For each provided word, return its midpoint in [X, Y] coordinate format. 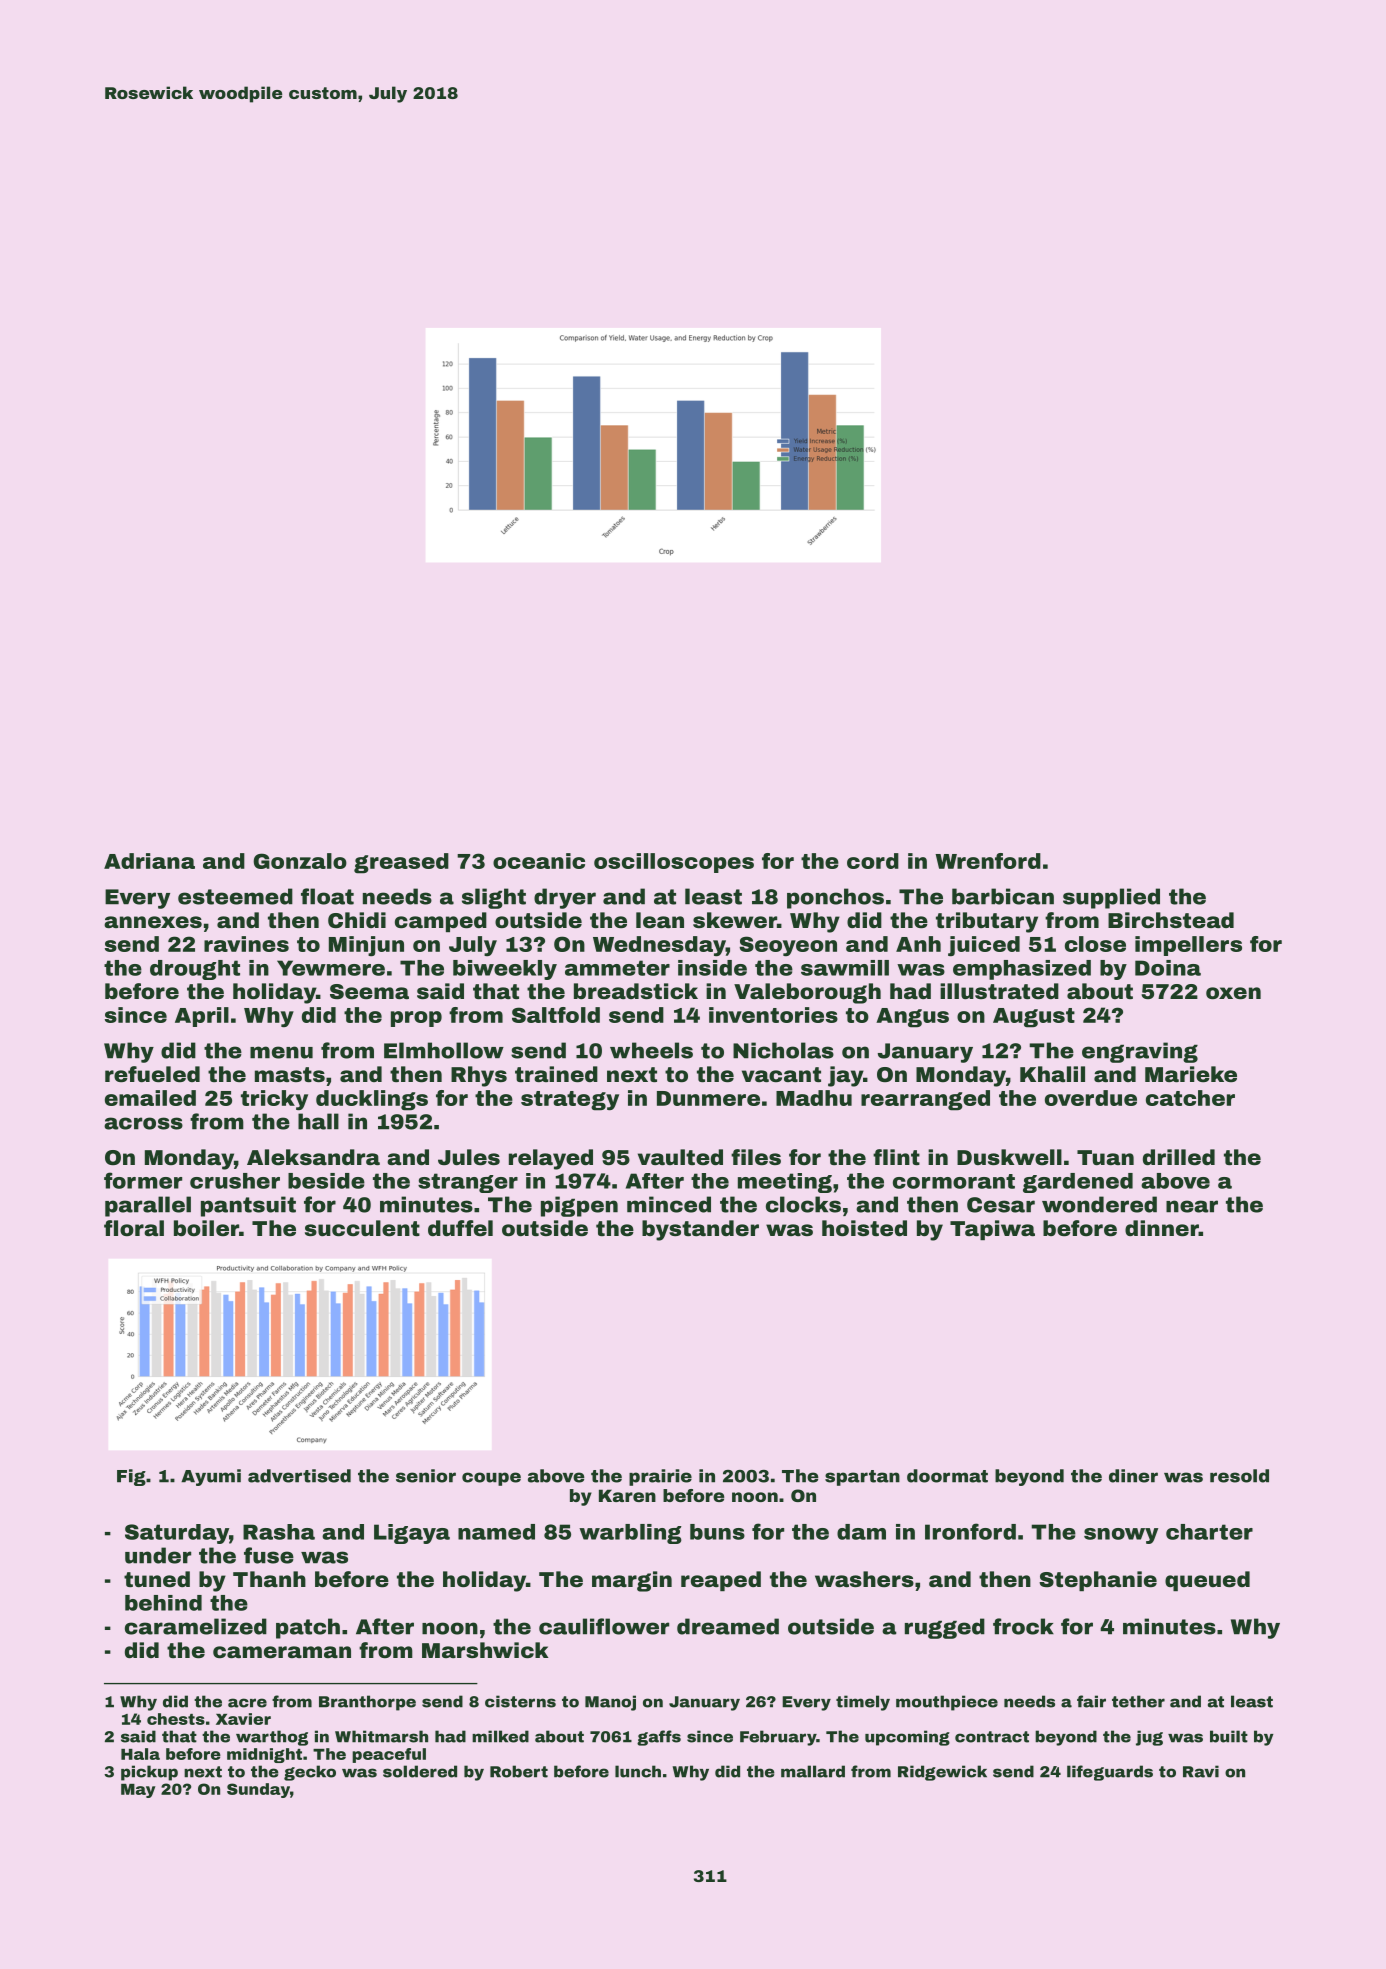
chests [176, 1719]
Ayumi [211, 1477]
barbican [1003, 896]
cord [873, 861]
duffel [460, 1228]
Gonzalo [300, 861]
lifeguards [1110, 1773]
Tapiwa [992, 1230]
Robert [519, 1771]
